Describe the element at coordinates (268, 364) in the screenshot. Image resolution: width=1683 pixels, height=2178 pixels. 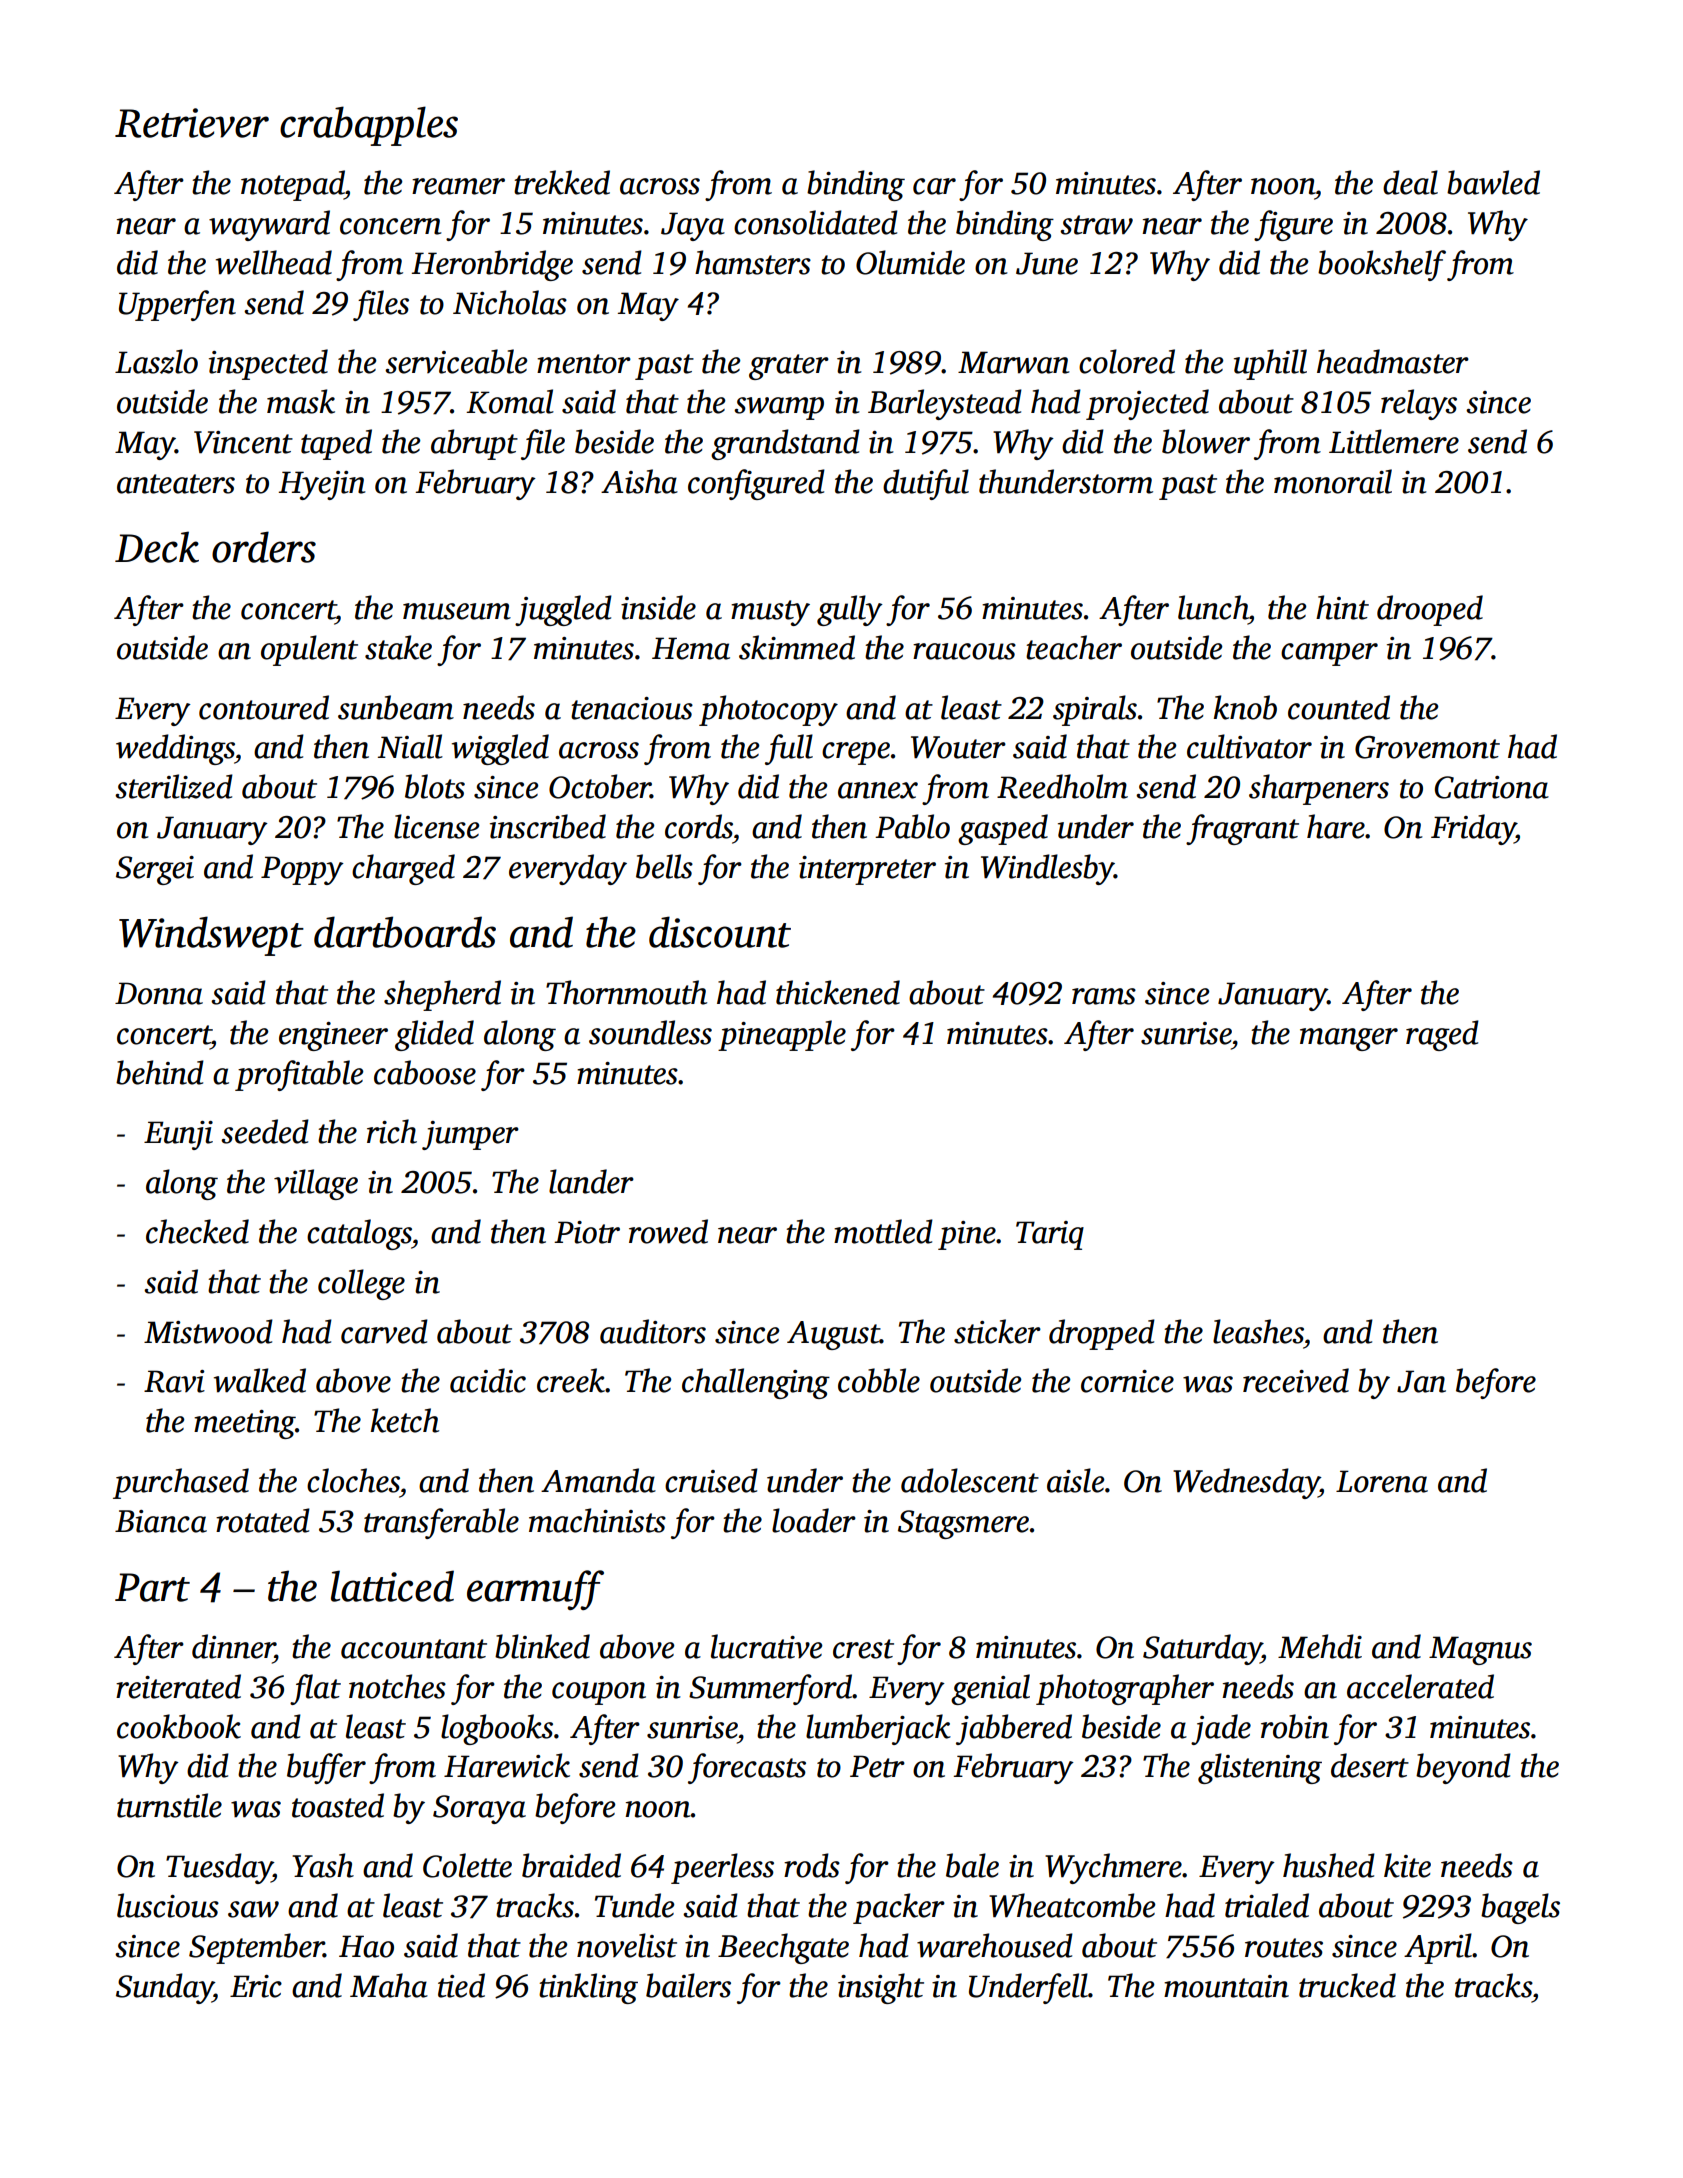
I see `inspected` at that location.
